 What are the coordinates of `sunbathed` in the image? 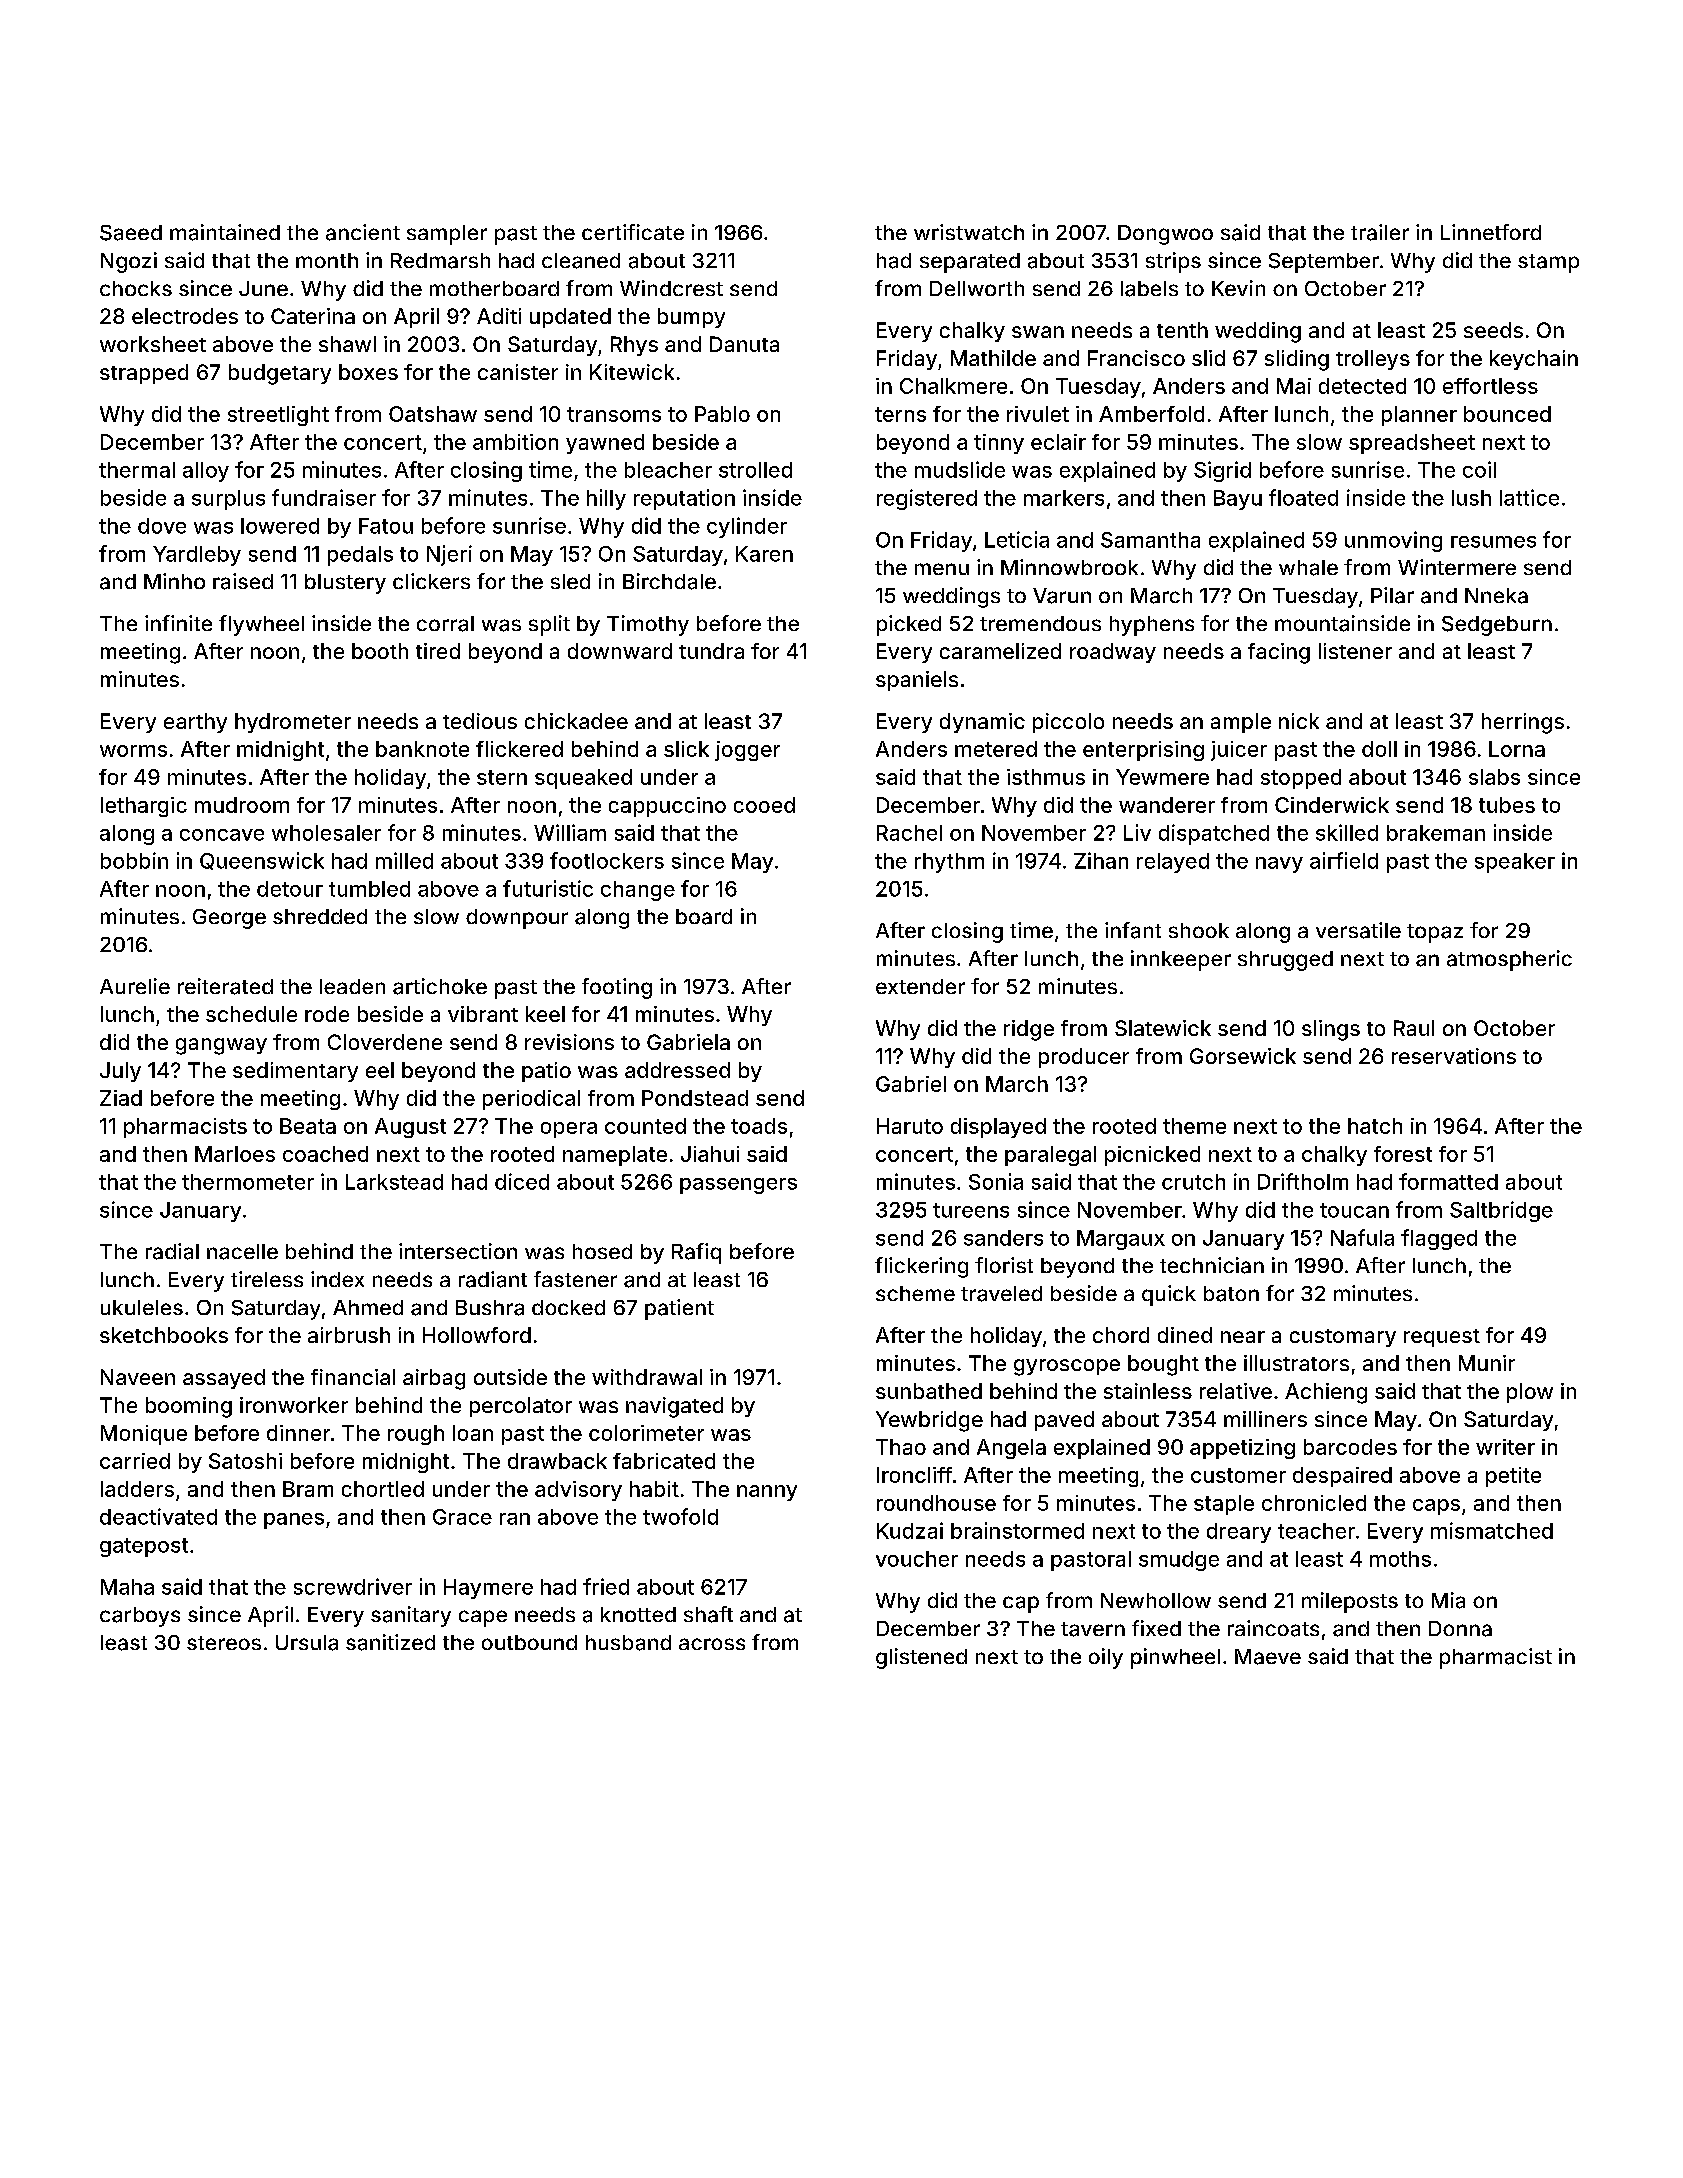 It's located at (929, 1391).
